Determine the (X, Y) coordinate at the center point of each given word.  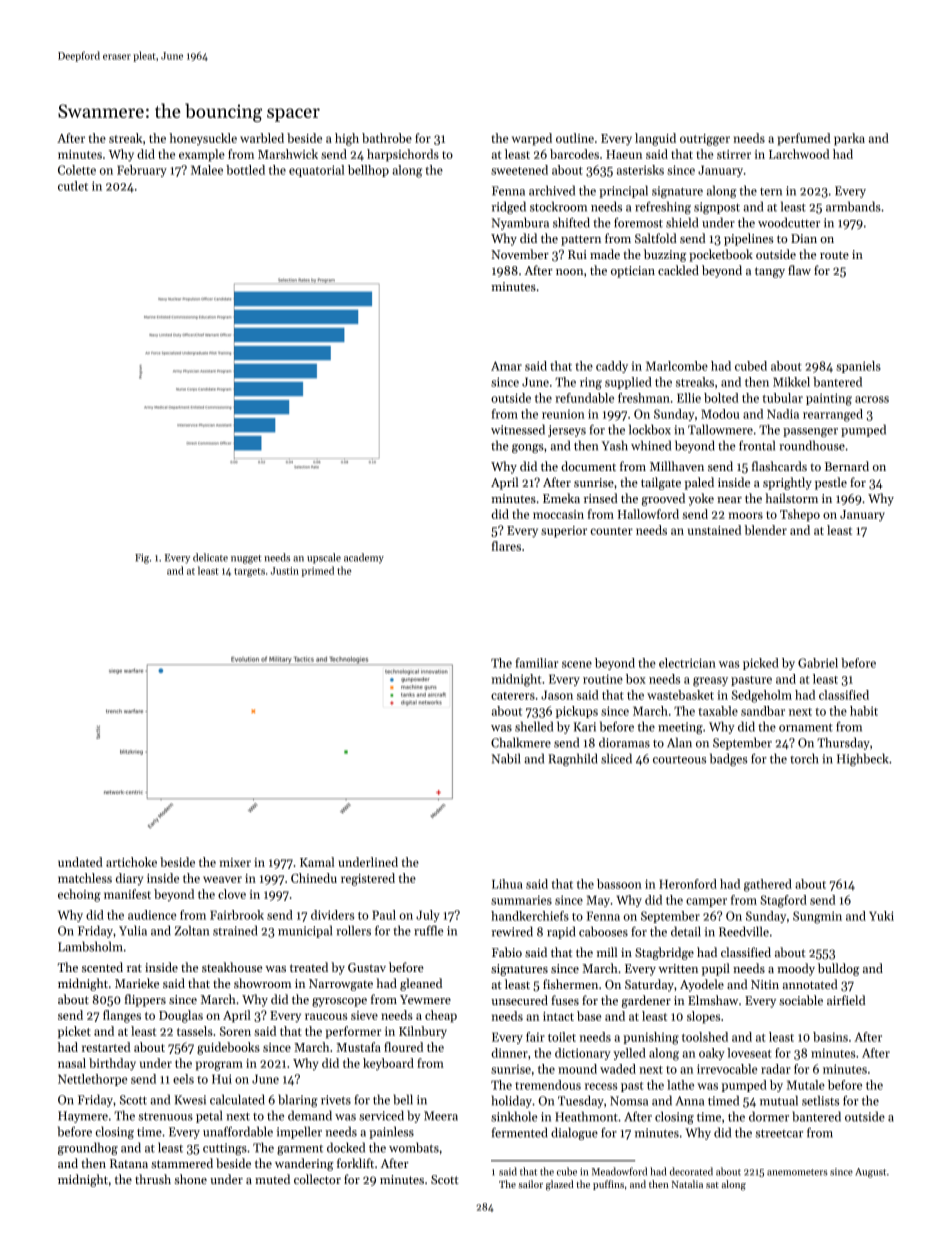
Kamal (317, 862)
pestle (831, 483)
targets (249, 572)
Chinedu (314, 878)
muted (272, 1179)
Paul (384, 915)
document (588, 466)
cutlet (73, 186)
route (834, 255)
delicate (210, 557)
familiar (536, 663)
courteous (679, 760)
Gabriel (818, 663)
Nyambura (520, 223)
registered (368, 879)
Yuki (881, 916)
